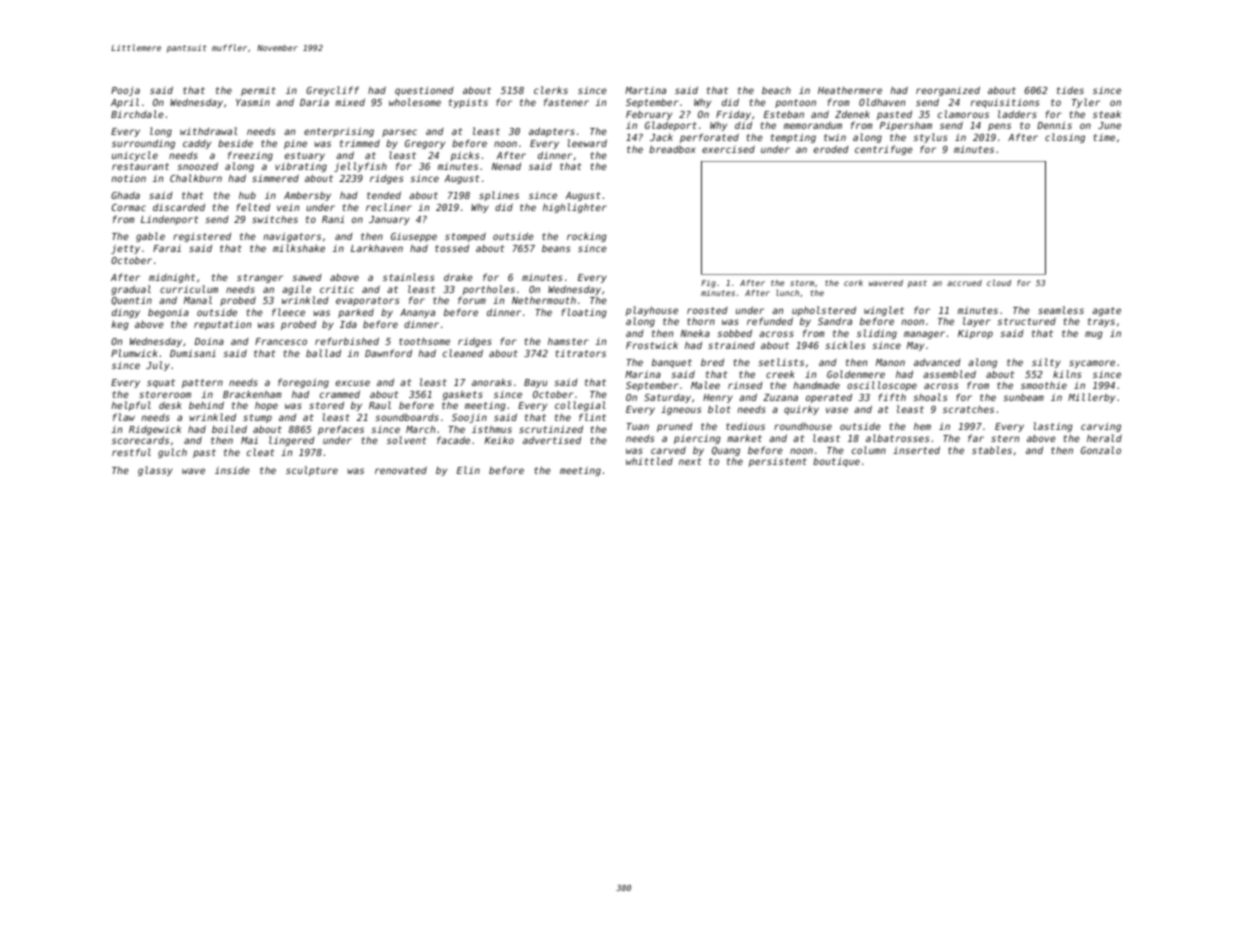 The image size is (1233, 952). What do you see at coordinates (275, 178) in the page?
I see `simmered` at bounding box center [275, 178].
